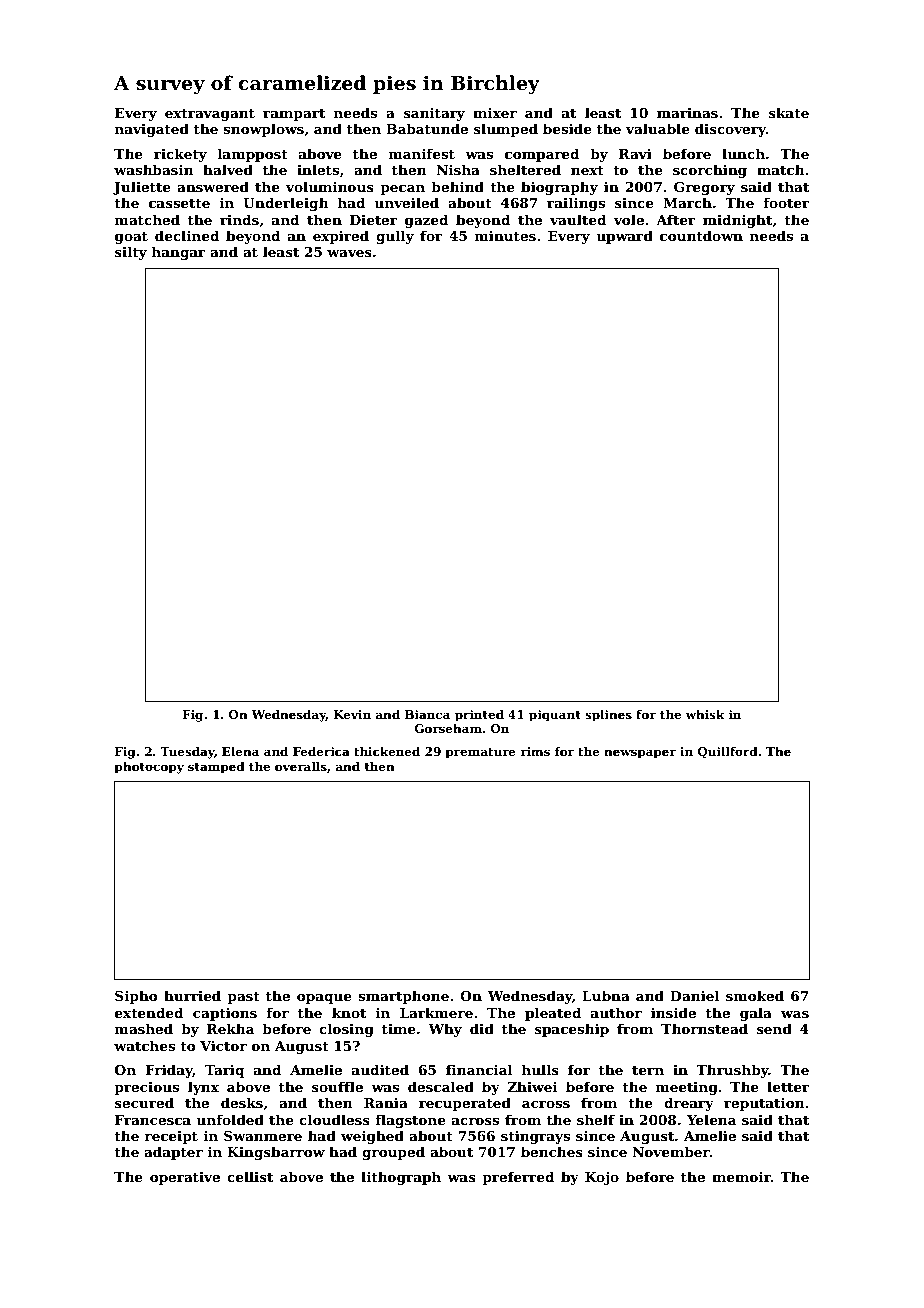  Describe the element at coordinates (505, 236) in the document. I see `minutes` at that location.
